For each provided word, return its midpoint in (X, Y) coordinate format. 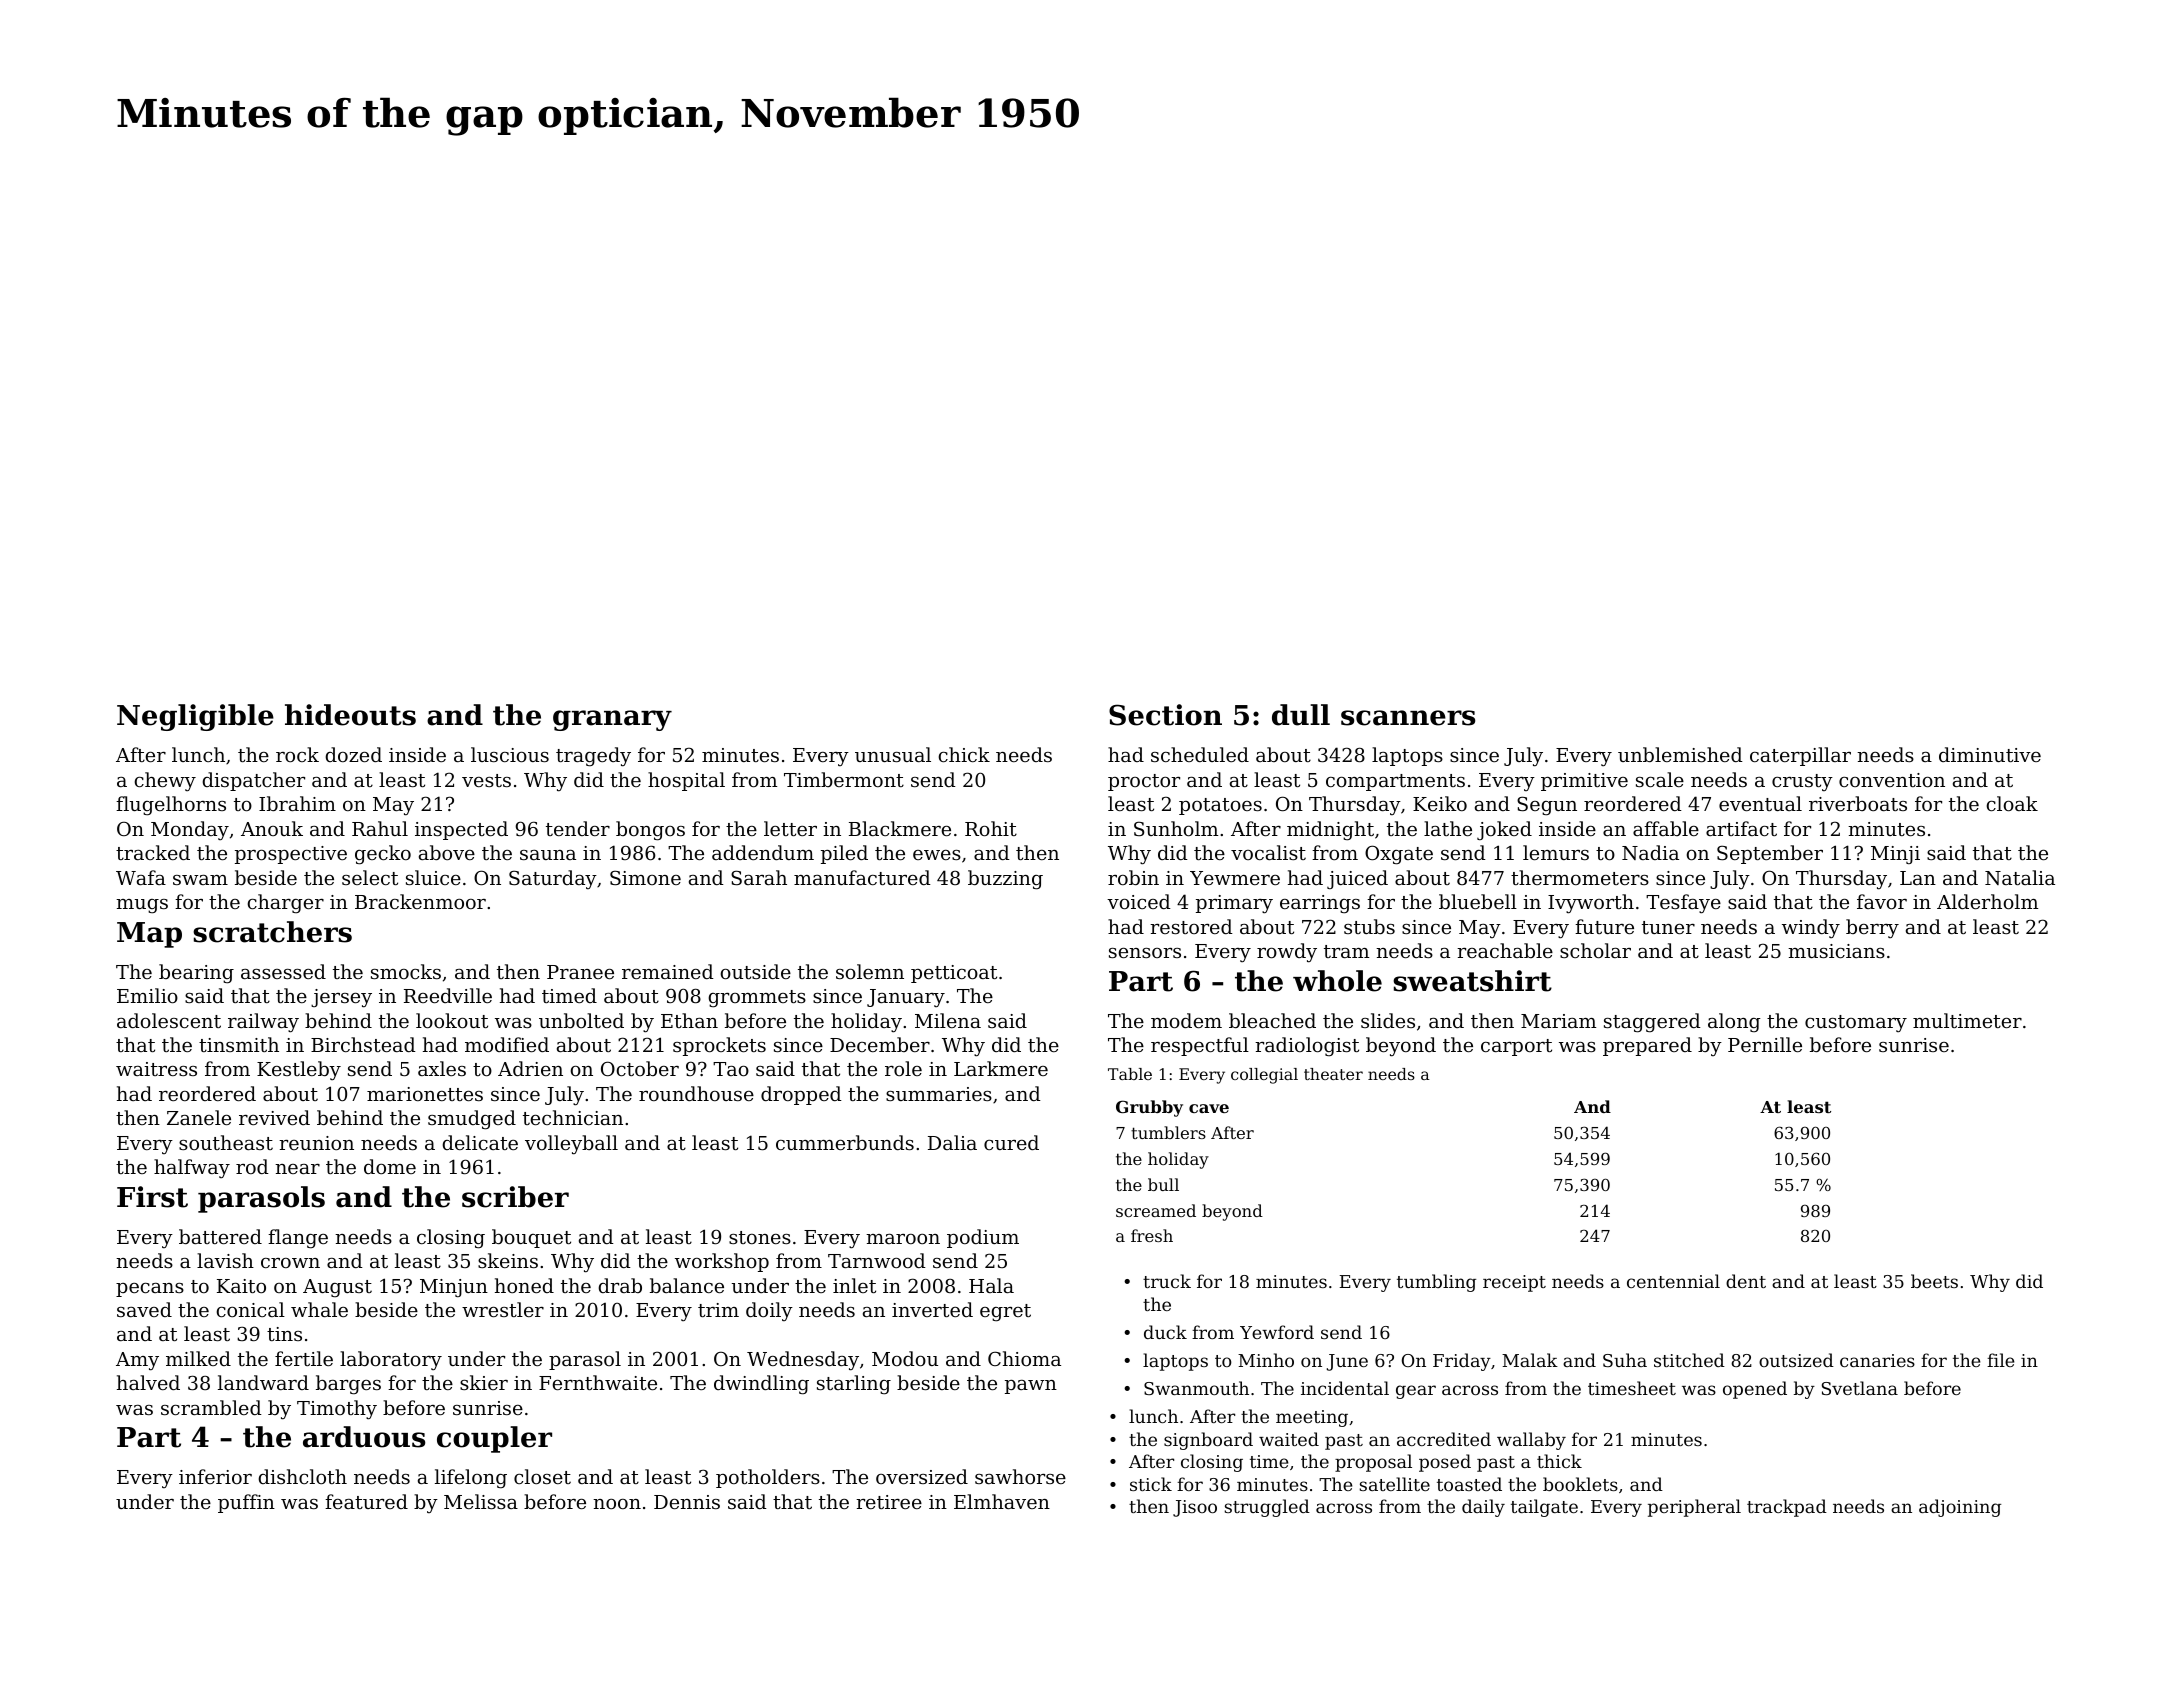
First (152, 1197)
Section (1165, 715)
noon (617, 1504)
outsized (1796, 1360)
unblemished (1680, 754)
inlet (854, 1285)
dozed (353, 754)
